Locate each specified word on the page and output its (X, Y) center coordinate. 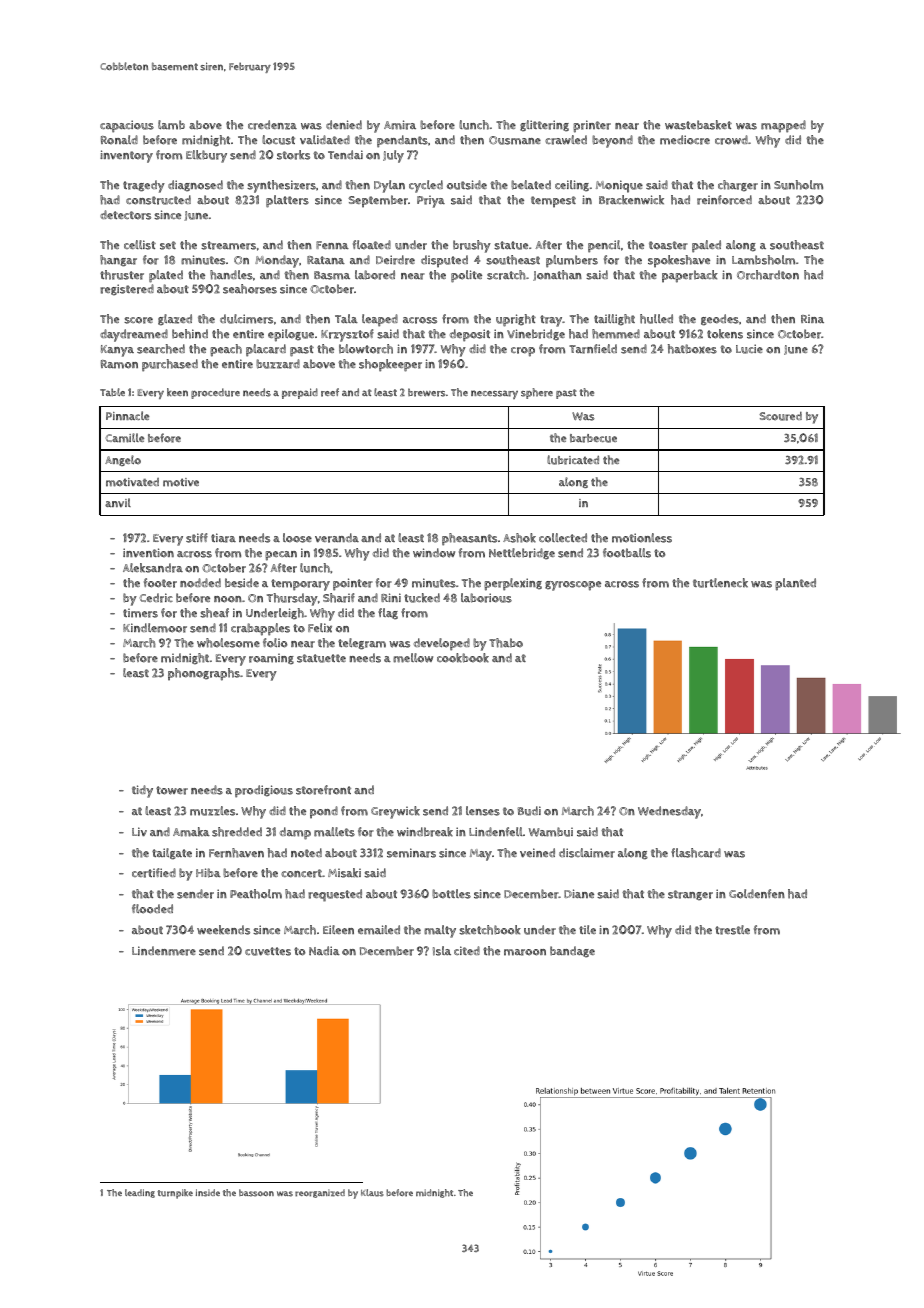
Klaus (372, 1193)
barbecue (593, 438)
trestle (732, 930)
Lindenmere (164, 951)
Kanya (117, 351)
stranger (690, 895)
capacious (127, 126)
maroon (525, 952)
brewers (426, 392)
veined (537, 852)
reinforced (724, 200)
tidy (142, 791)
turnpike (175, 1194)
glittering (544, 126)
